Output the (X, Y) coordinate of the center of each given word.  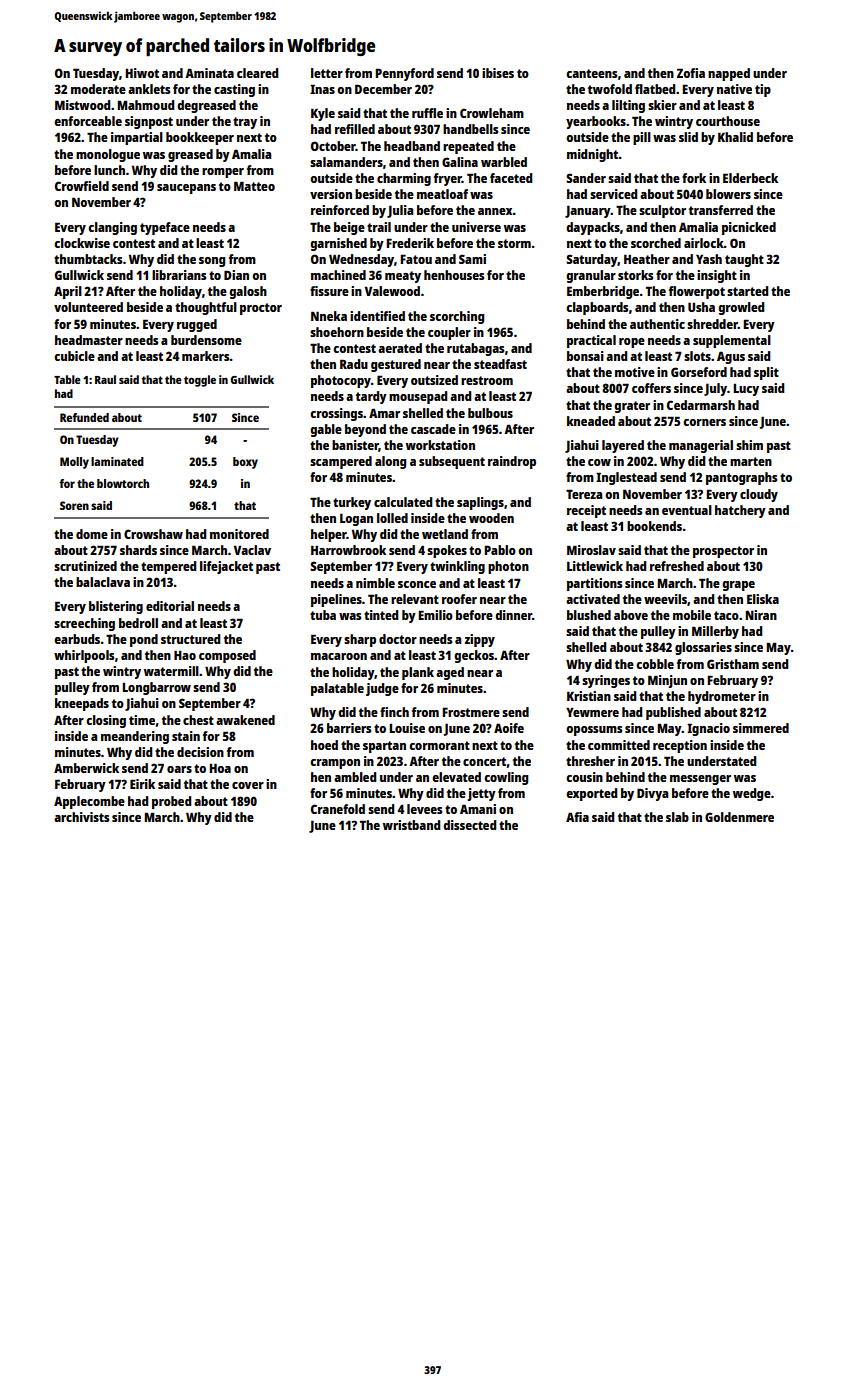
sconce (417, 584)
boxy (245, 463)
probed (171, 802)
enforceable (88, 121)
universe (476, 227)
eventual (687, 510)
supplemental (732, 341)
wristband (411, 825)
